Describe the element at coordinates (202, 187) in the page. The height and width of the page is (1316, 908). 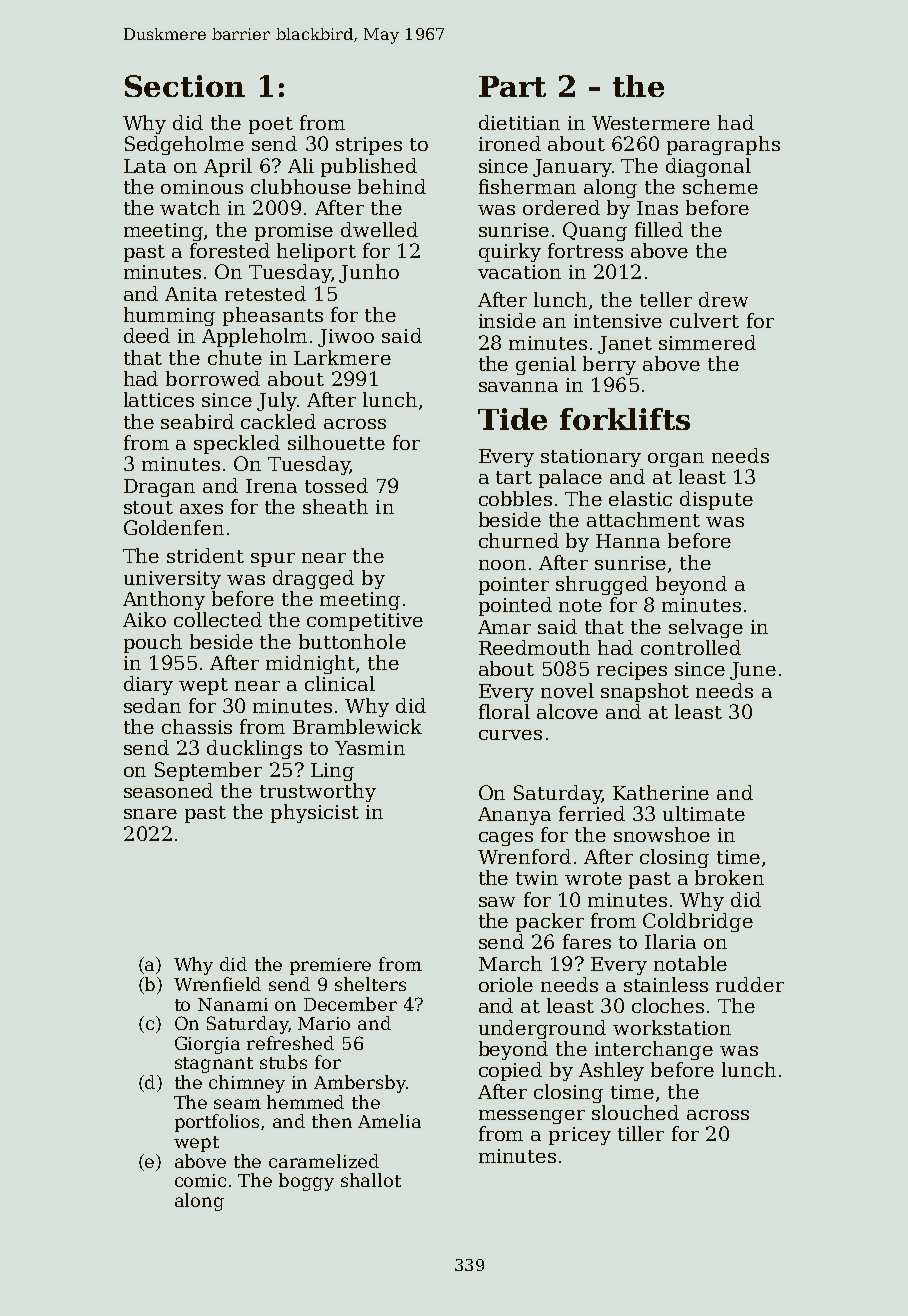
I see `ominous` at that location.
